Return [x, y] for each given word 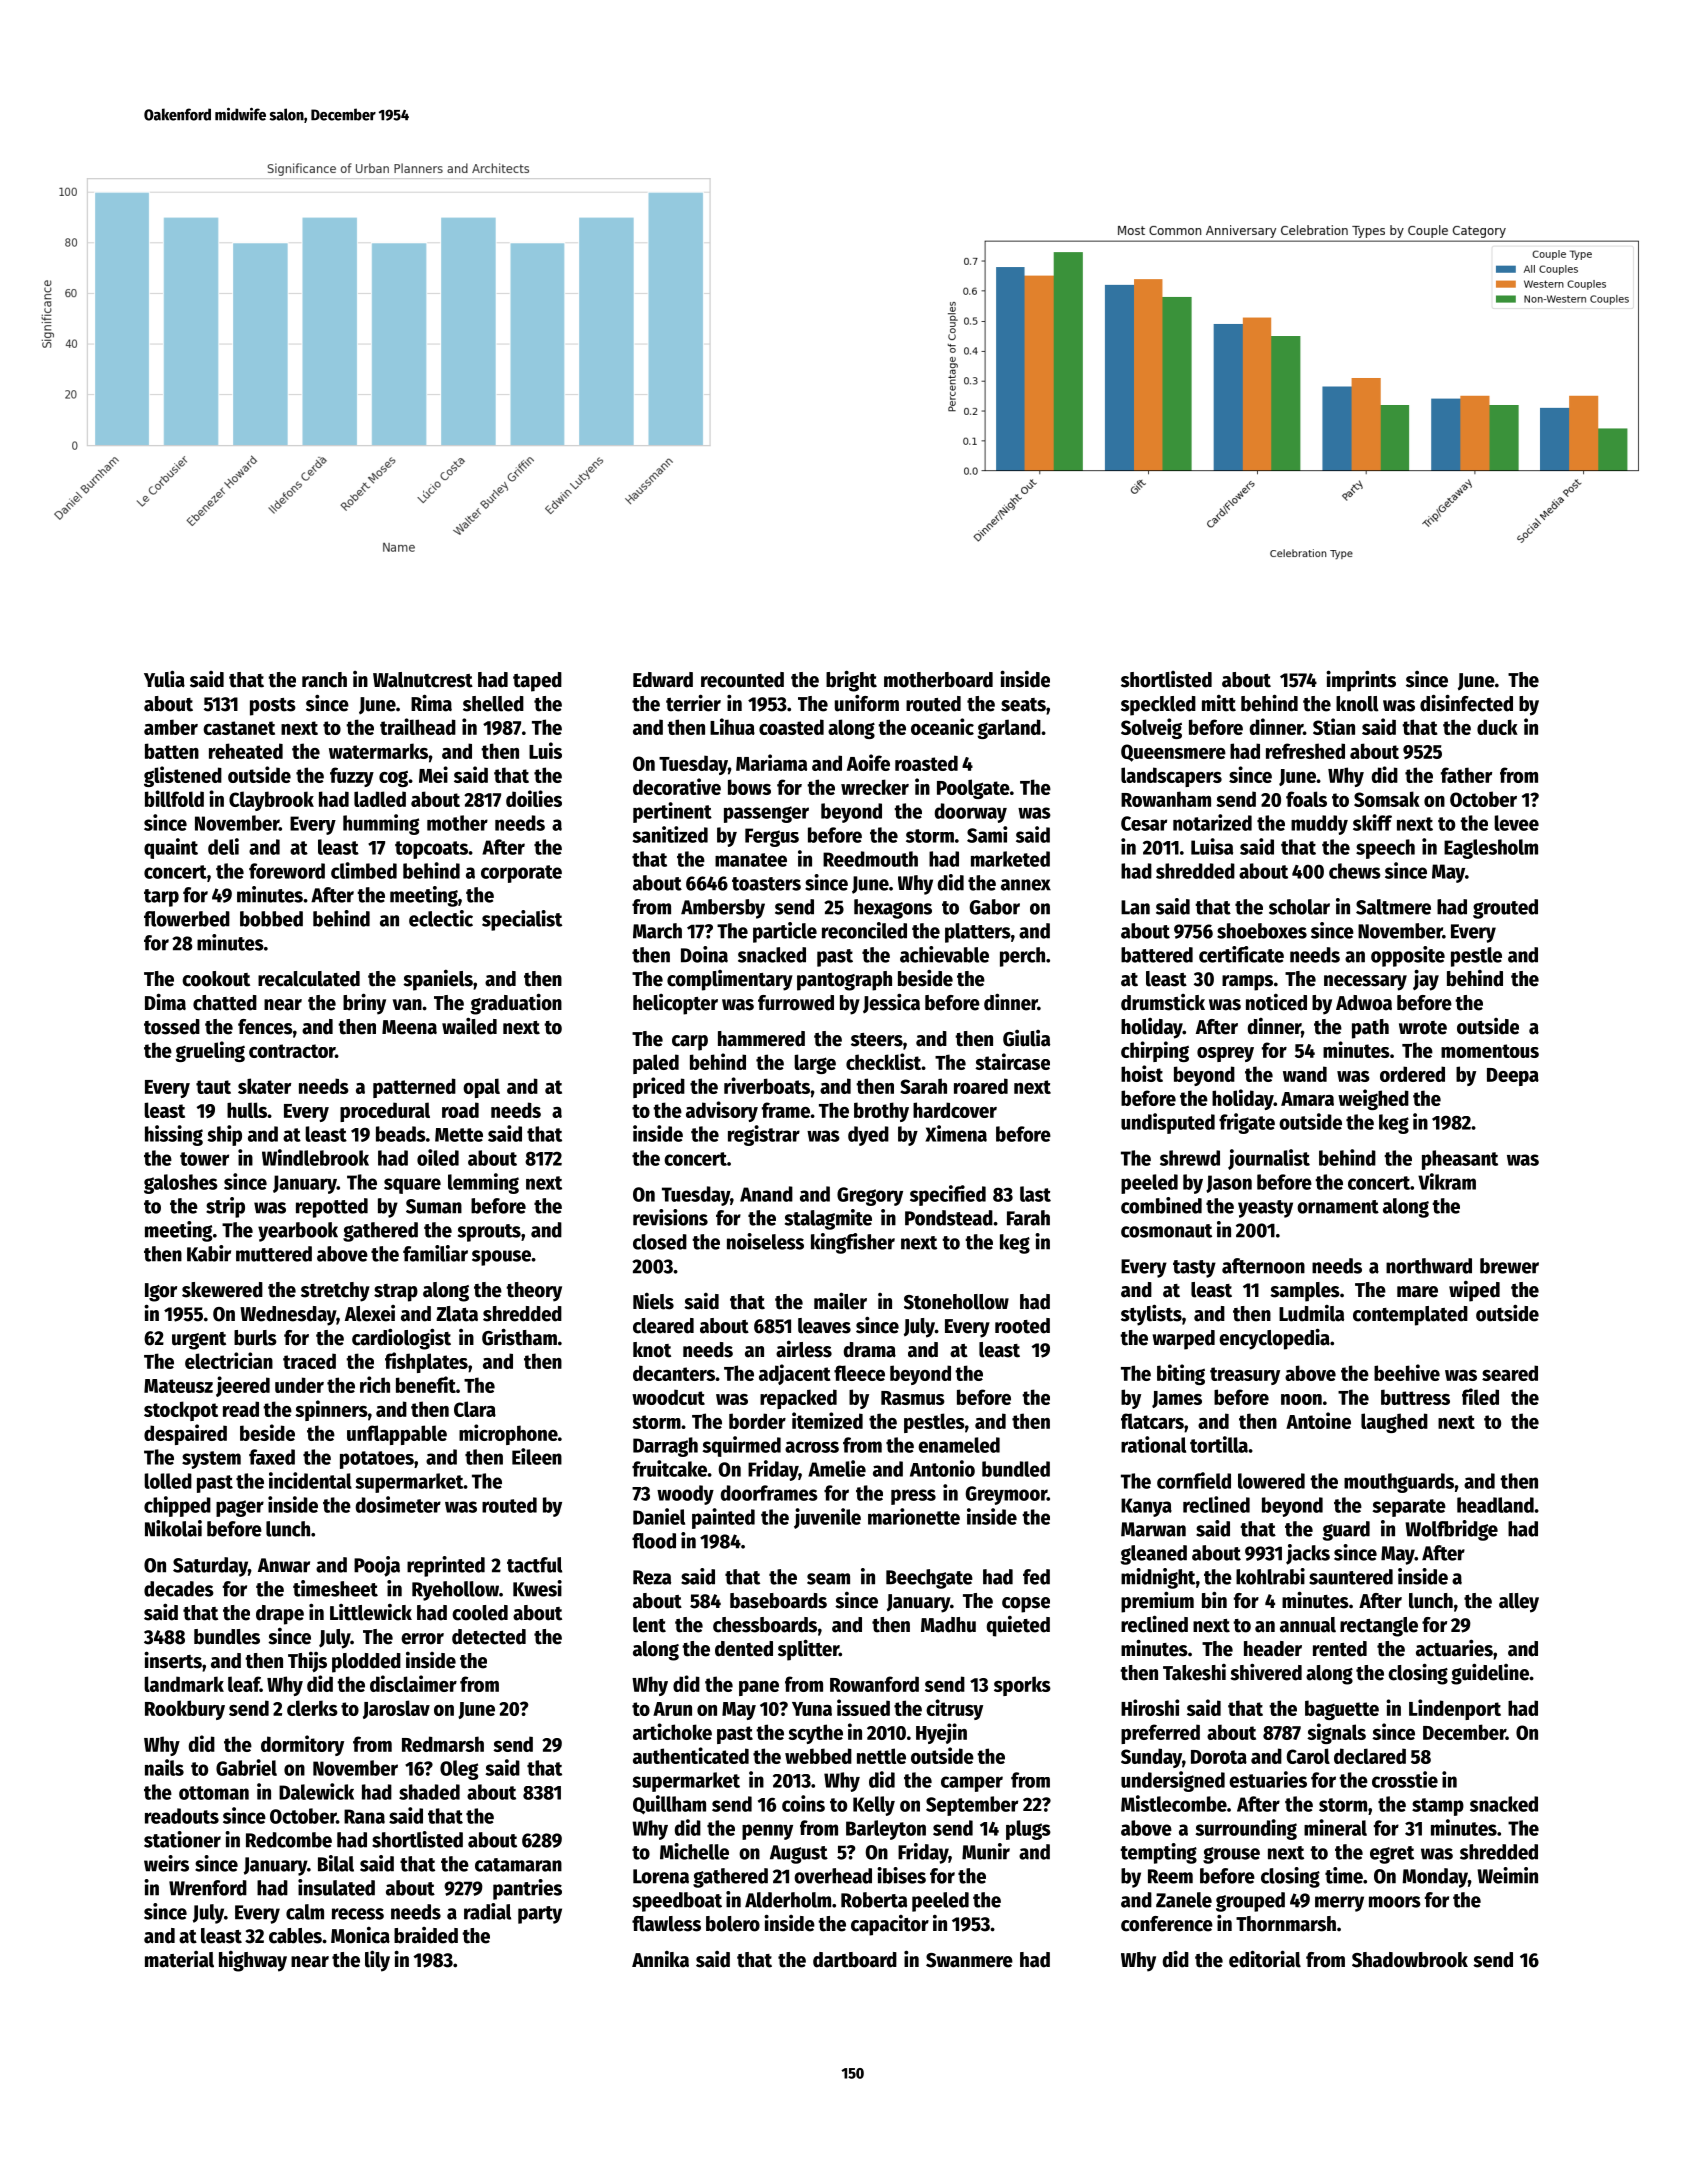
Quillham [669, 1805]
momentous [1490, 1051]
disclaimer [413, 1683]
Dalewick [316, 1791]
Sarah [923, 1086]
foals [1306, 799]
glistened [183, 776]
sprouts [489, 1233]
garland [1009, 729]
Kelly [874, 1806]
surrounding [1246, 1829]
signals [1336, 1733]
